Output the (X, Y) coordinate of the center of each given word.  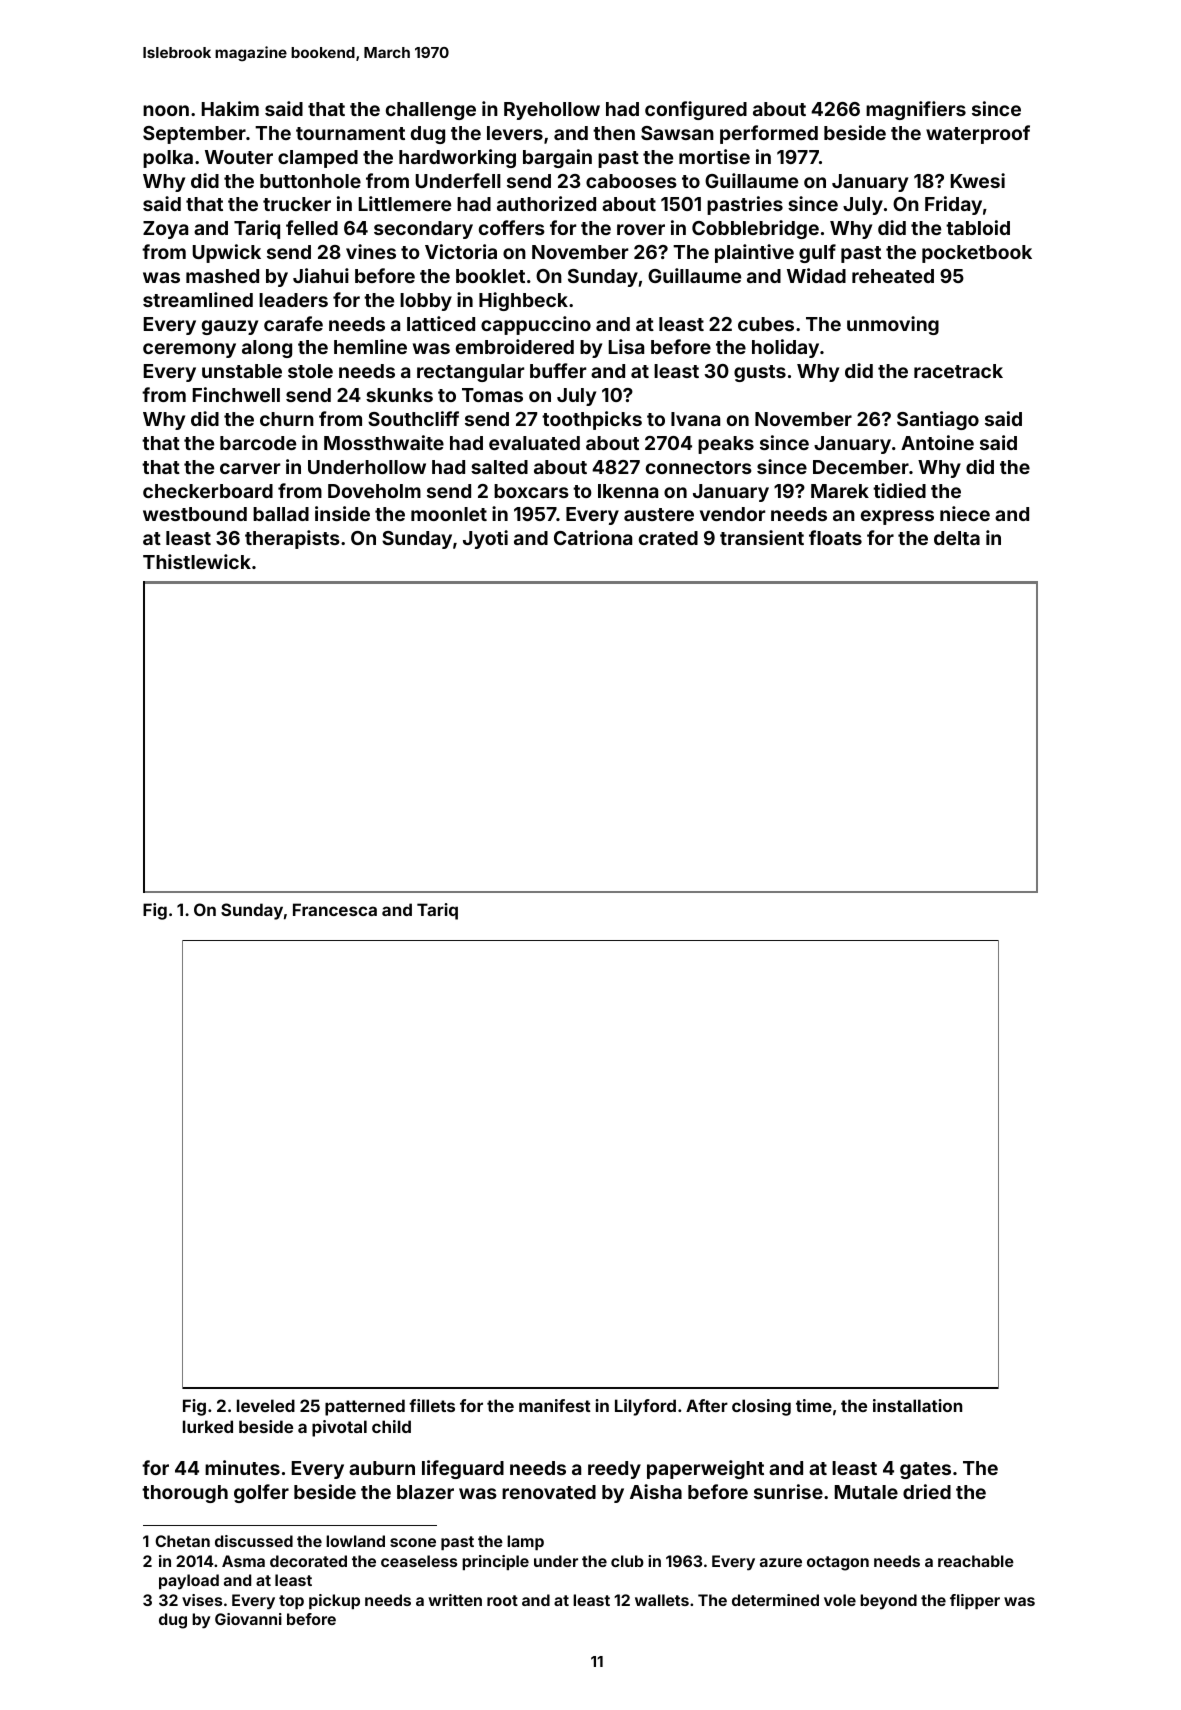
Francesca (335, 909)
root (502, 1600)
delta (957, 538)
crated (668, 538)
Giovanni (248, 1619)
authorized (546, 203)
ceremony (189, 350)
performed (769, 134)
